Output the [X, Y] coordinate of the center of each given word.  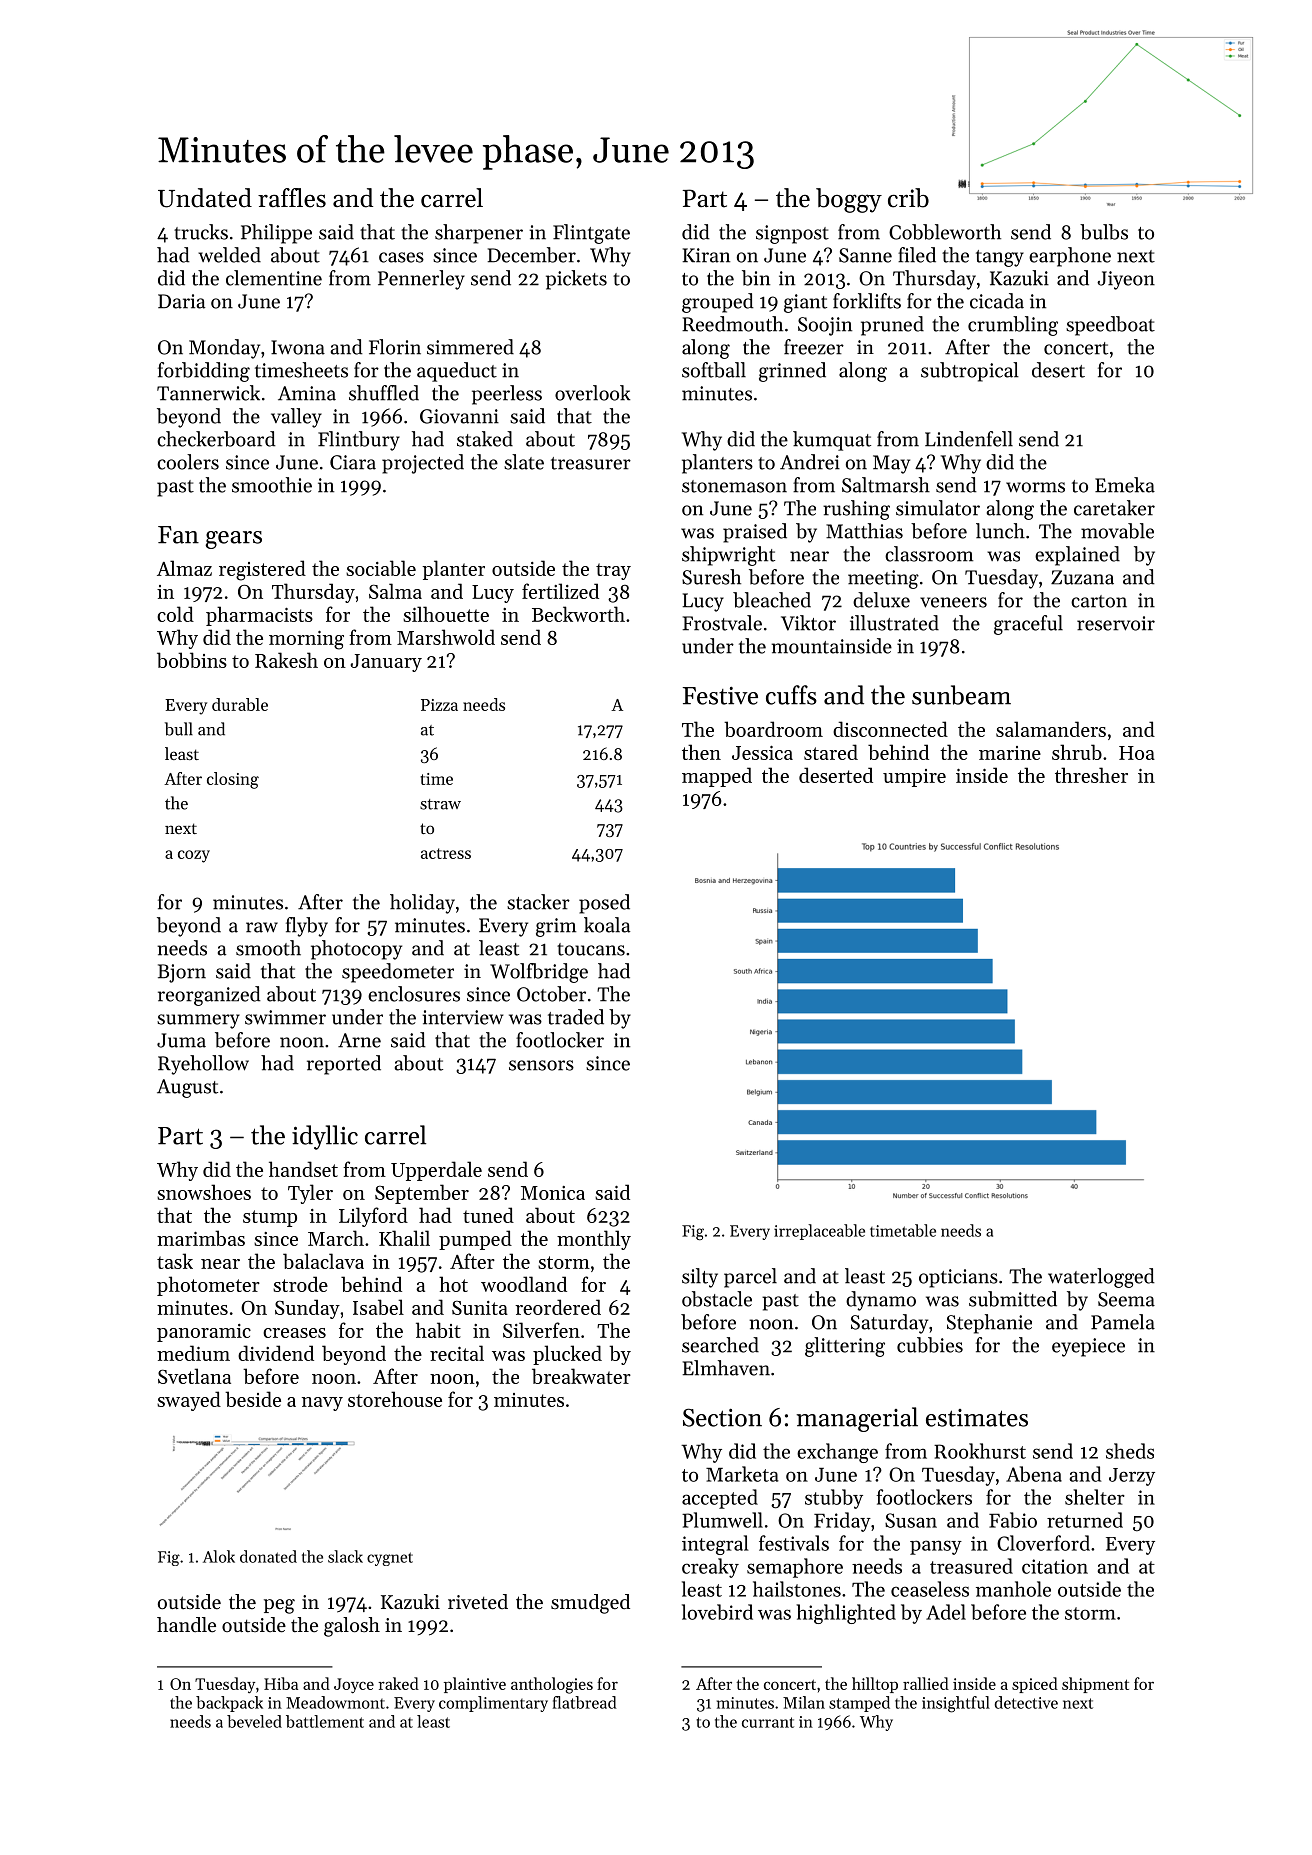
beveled [254, 1721]
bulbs [1104, 232]
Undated [205, 198]
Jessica [762, 753]
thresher [1091, 775]
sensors [541, 1065]
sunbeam [961, 695]
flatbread [585, 1702]
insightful [956, 1704]
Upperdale [436, 1171]
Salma [395, 591]
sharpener [479, 234]
